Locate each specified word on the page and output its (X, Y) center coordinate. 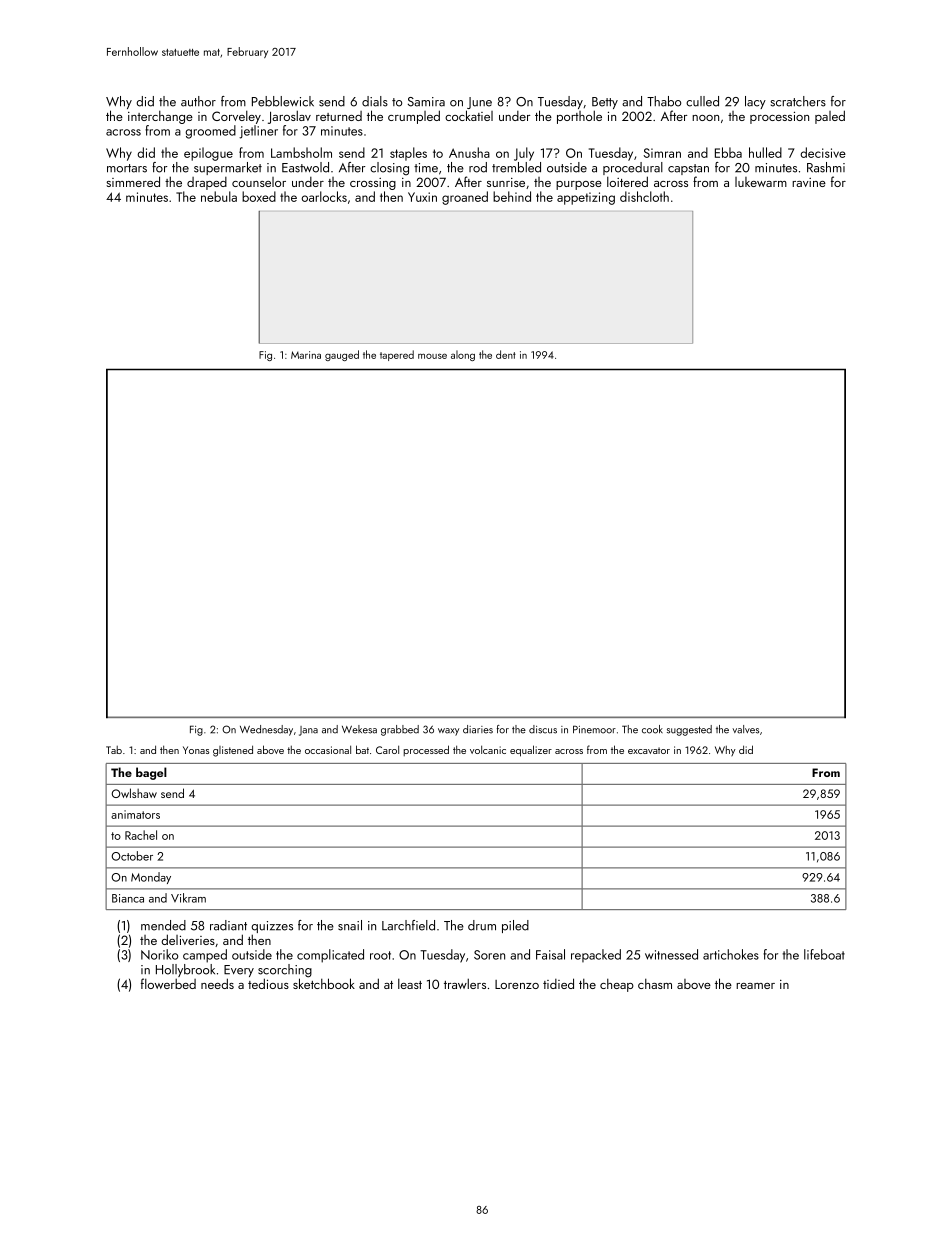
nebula (219, 196)
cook (652, 729)
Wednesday (266, 730)
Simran (662, 153)
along (463, 355)
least (410, 984)
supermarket (228, 168)
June (479, 103)
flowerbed (168, 983)
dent (506, 354)
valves (746, 729)
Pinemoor (594, 729)
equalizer (531, 751)
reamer (755, 986)
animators (135, 814)
